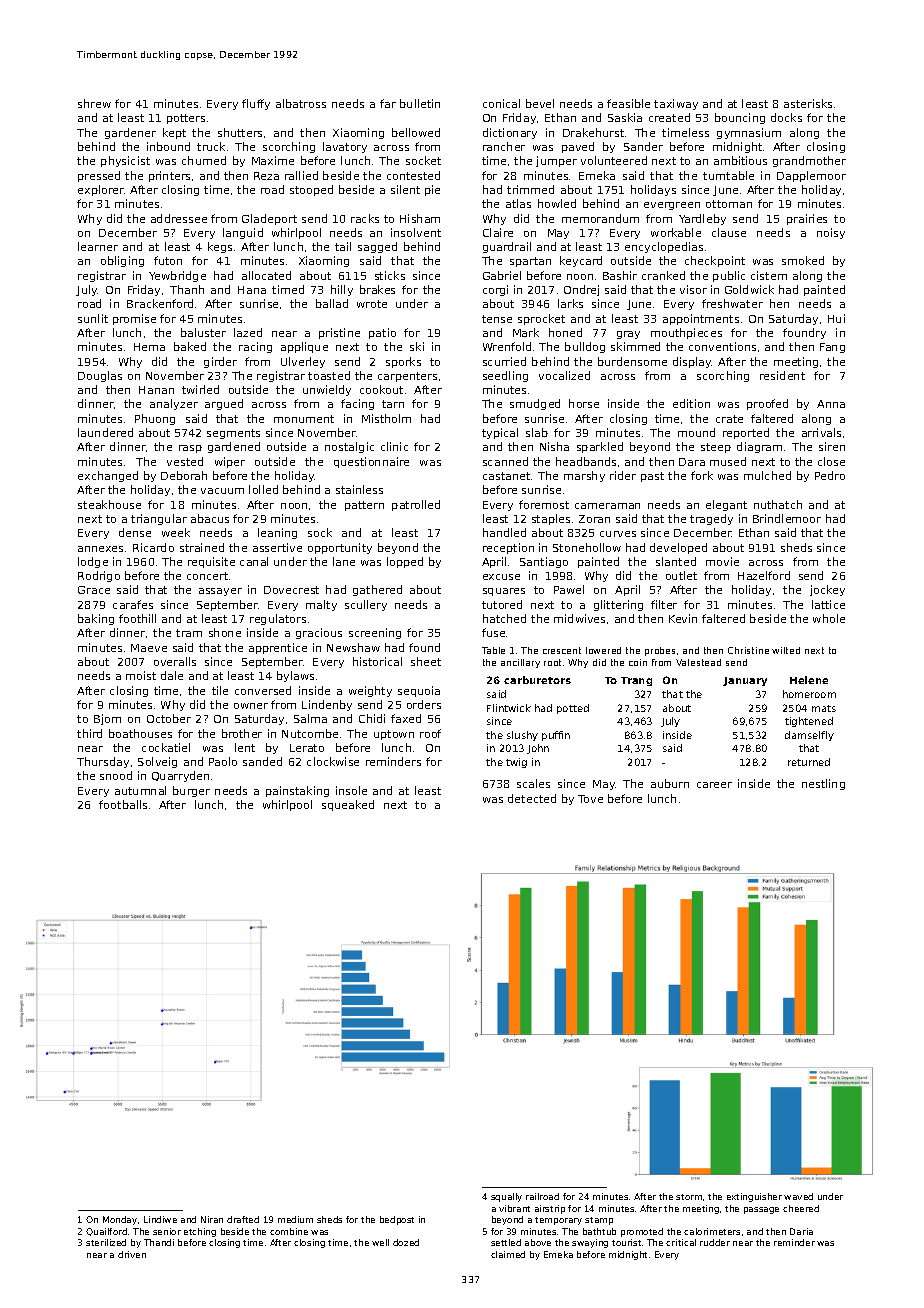 This image has height=1308, width=924. What do you see at coordinates (722, 346) in the image?
I see `conventions` at bounding box center [722, 346].
